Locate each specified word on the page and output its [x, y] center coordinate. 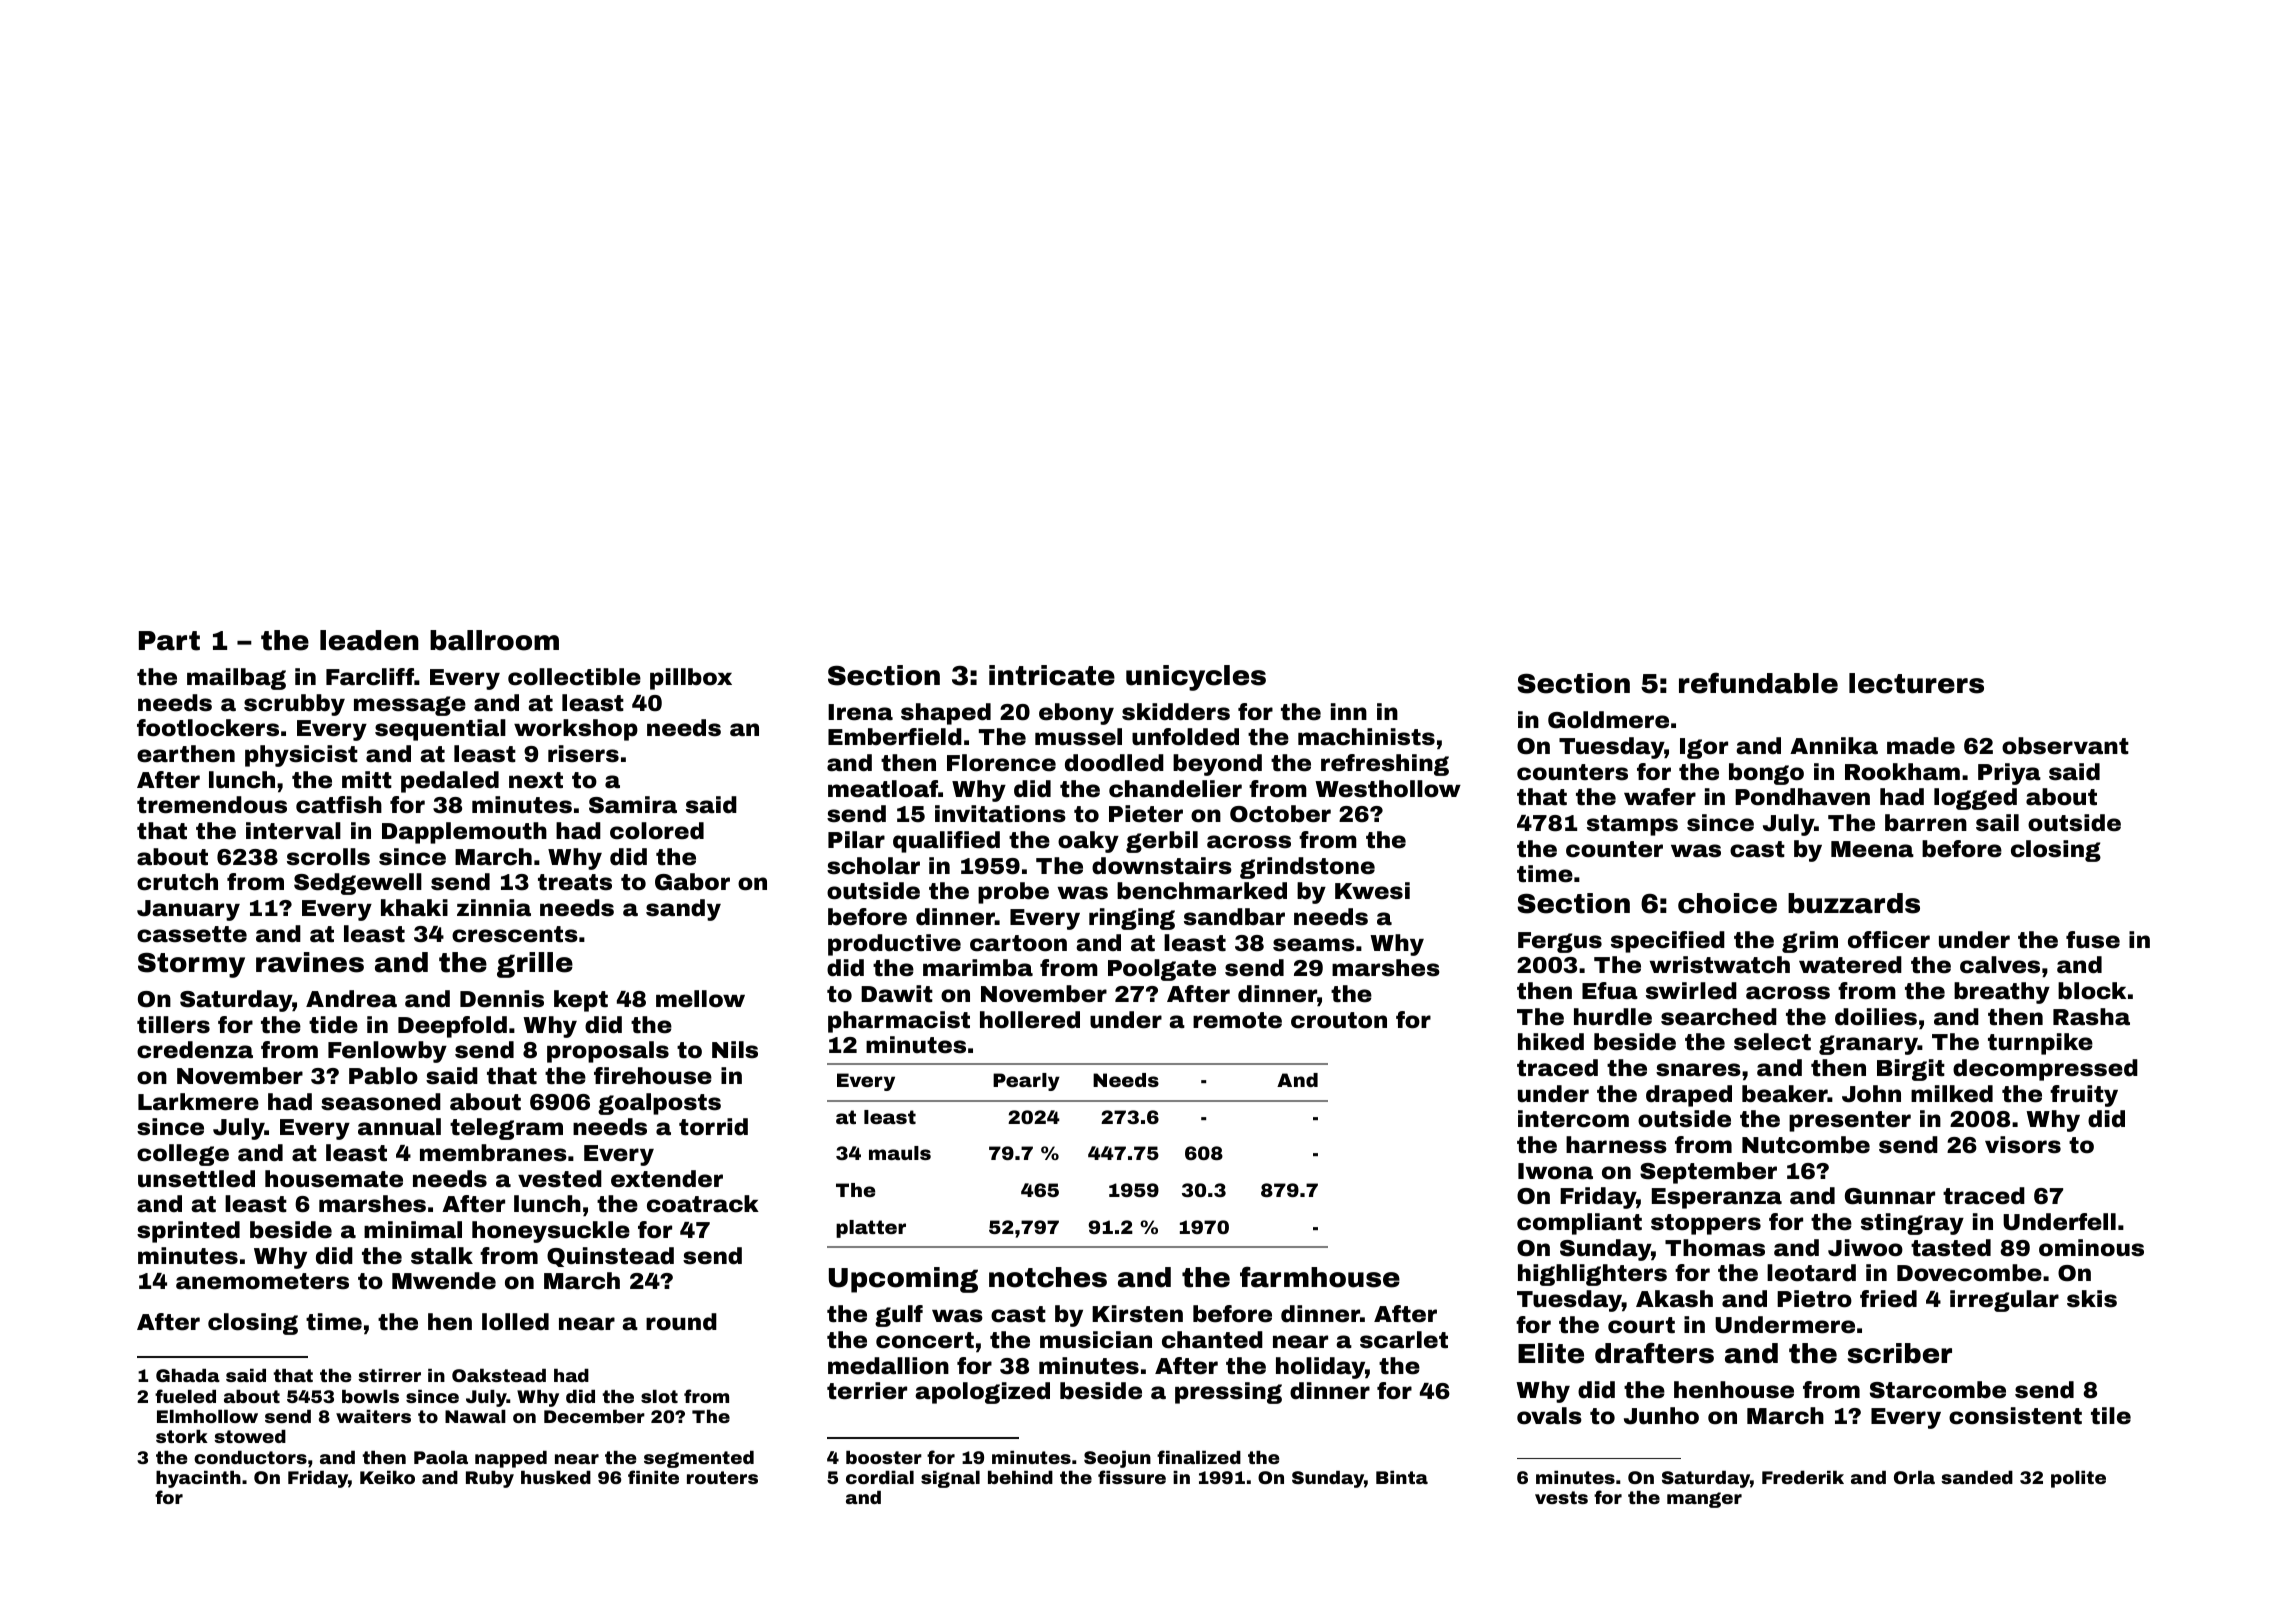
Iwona [1555, 1171]
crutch [177, 882]
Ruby [490, 1479]
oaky [1088, 842]
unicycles [1196, 678]
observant [2065, 746]
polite [2078, 1479]
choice [1727, 903]
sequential [440, 730]
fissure [1132, 1477]
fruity [2084, 1096]
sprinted [188, 1232]
